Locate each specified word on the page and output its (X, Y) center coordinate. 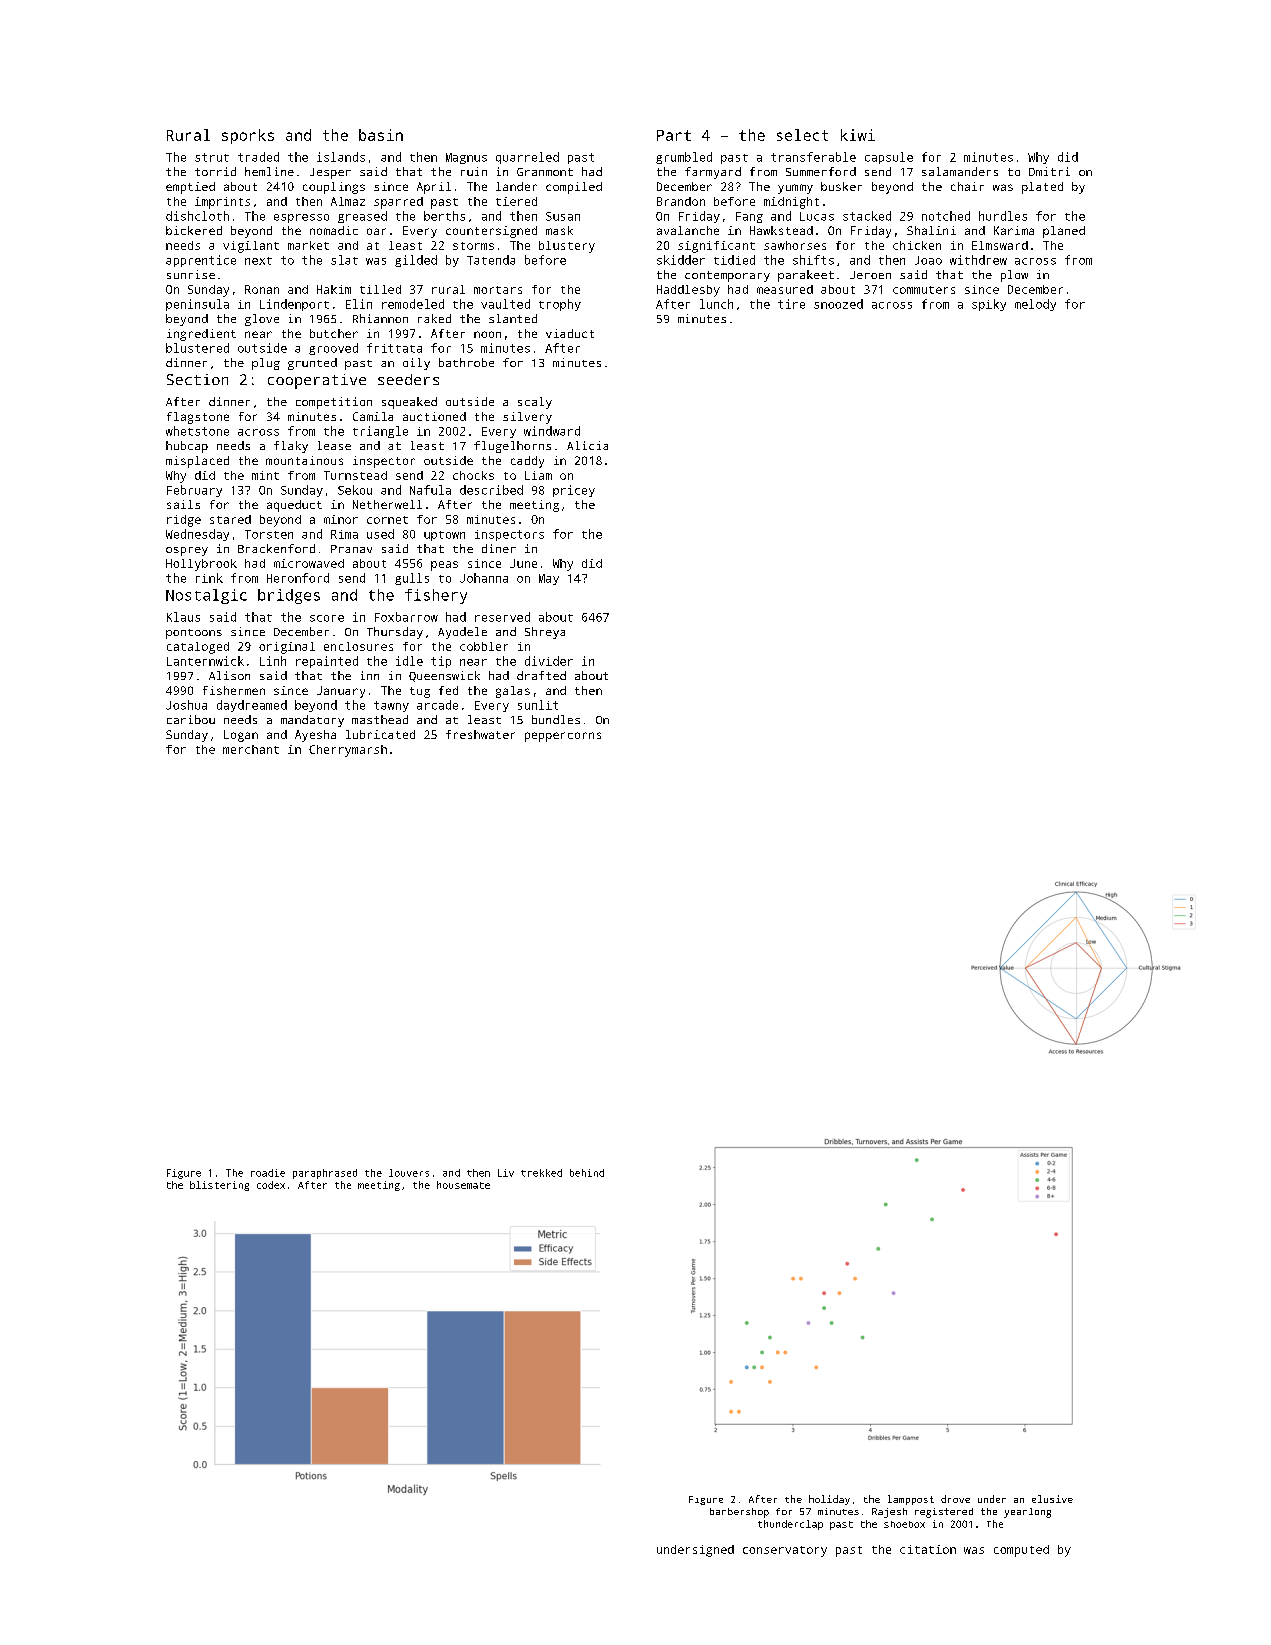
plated (1042, 188)
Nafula (430, 490)
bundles (556, 719)
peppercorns (563, 737)
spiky (989, 305)
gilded (416, 261)
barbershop (739, 1513)
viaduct (570, 333)
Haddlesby (688, 291)
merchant (251, 749)
